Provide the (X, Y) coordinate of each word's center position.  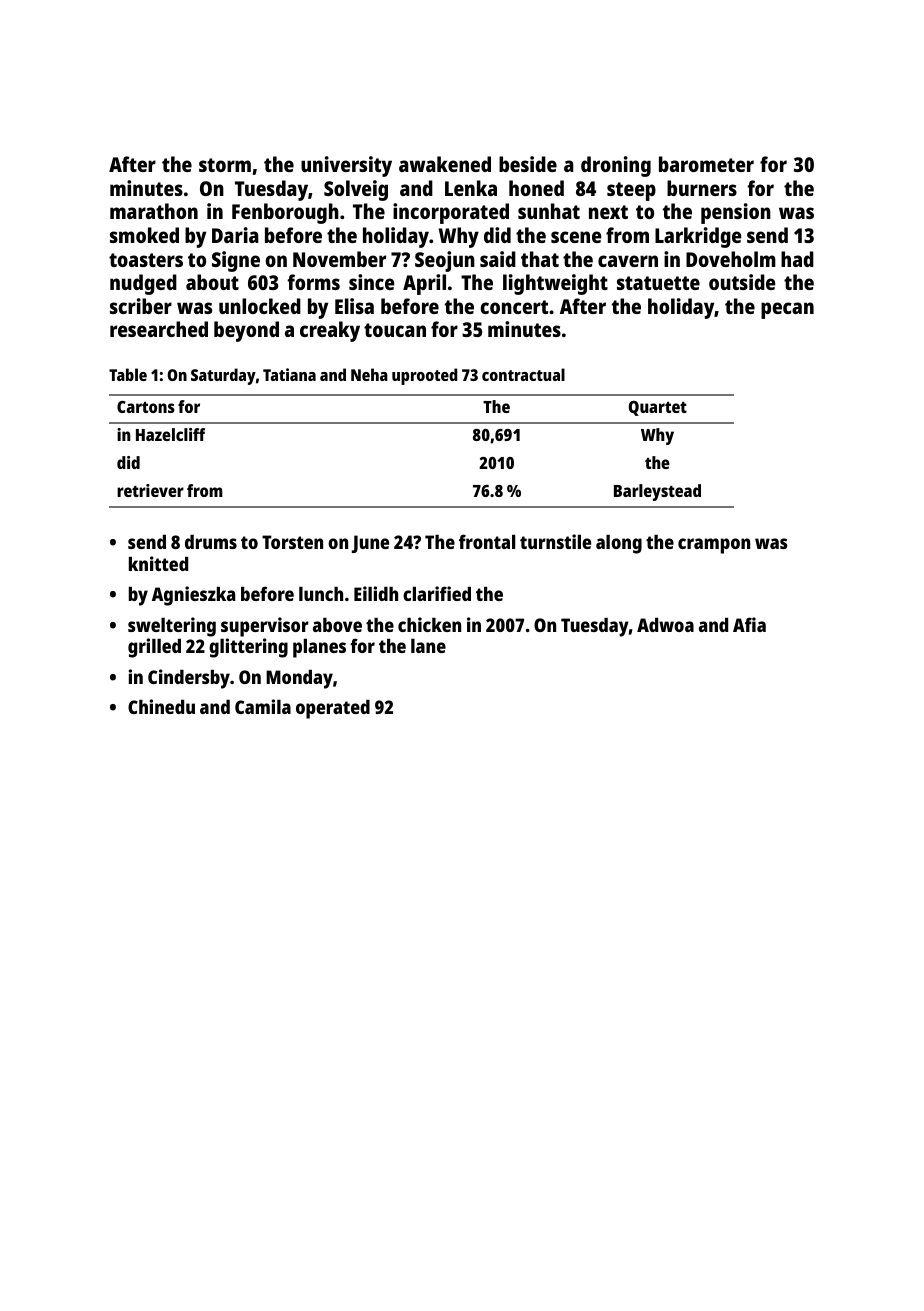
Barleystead (657, 492)
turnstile (555, 541)
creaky (330, 331)
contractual (523, 374)
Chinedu (161, 706)
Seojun (445, 261)
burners (702, 188)
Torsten (292, 542)
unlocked (260, 306)
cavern (628, 261)
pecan (787, 310)
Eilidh (376, 593)
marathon (154, 211)
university (346, 166)
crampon (714, 546)
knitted (158, 563)
